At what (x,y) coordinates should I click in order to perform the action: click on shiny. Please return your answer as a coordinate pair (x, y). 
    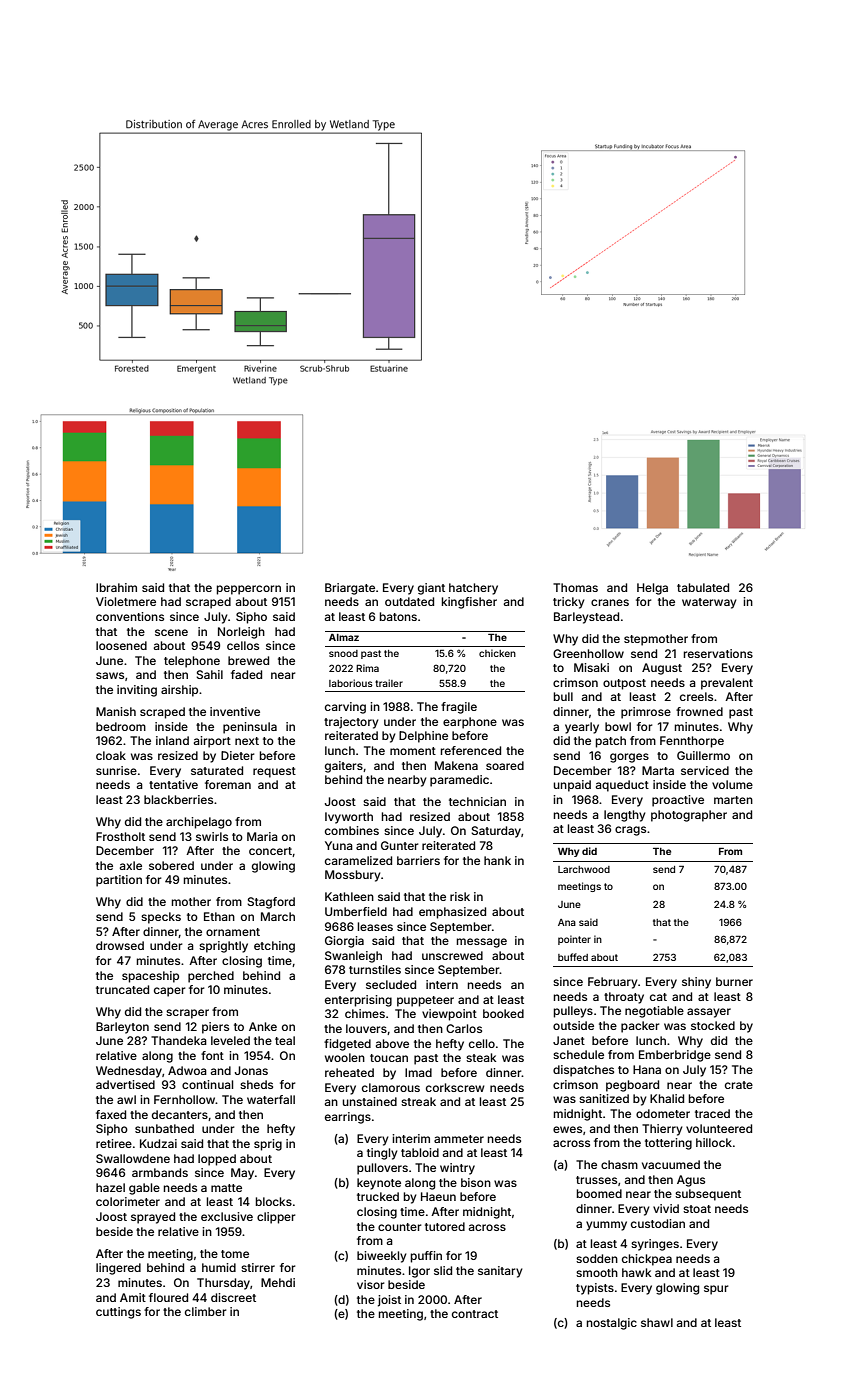
    Looking at the image, I should click on (696, 983).
